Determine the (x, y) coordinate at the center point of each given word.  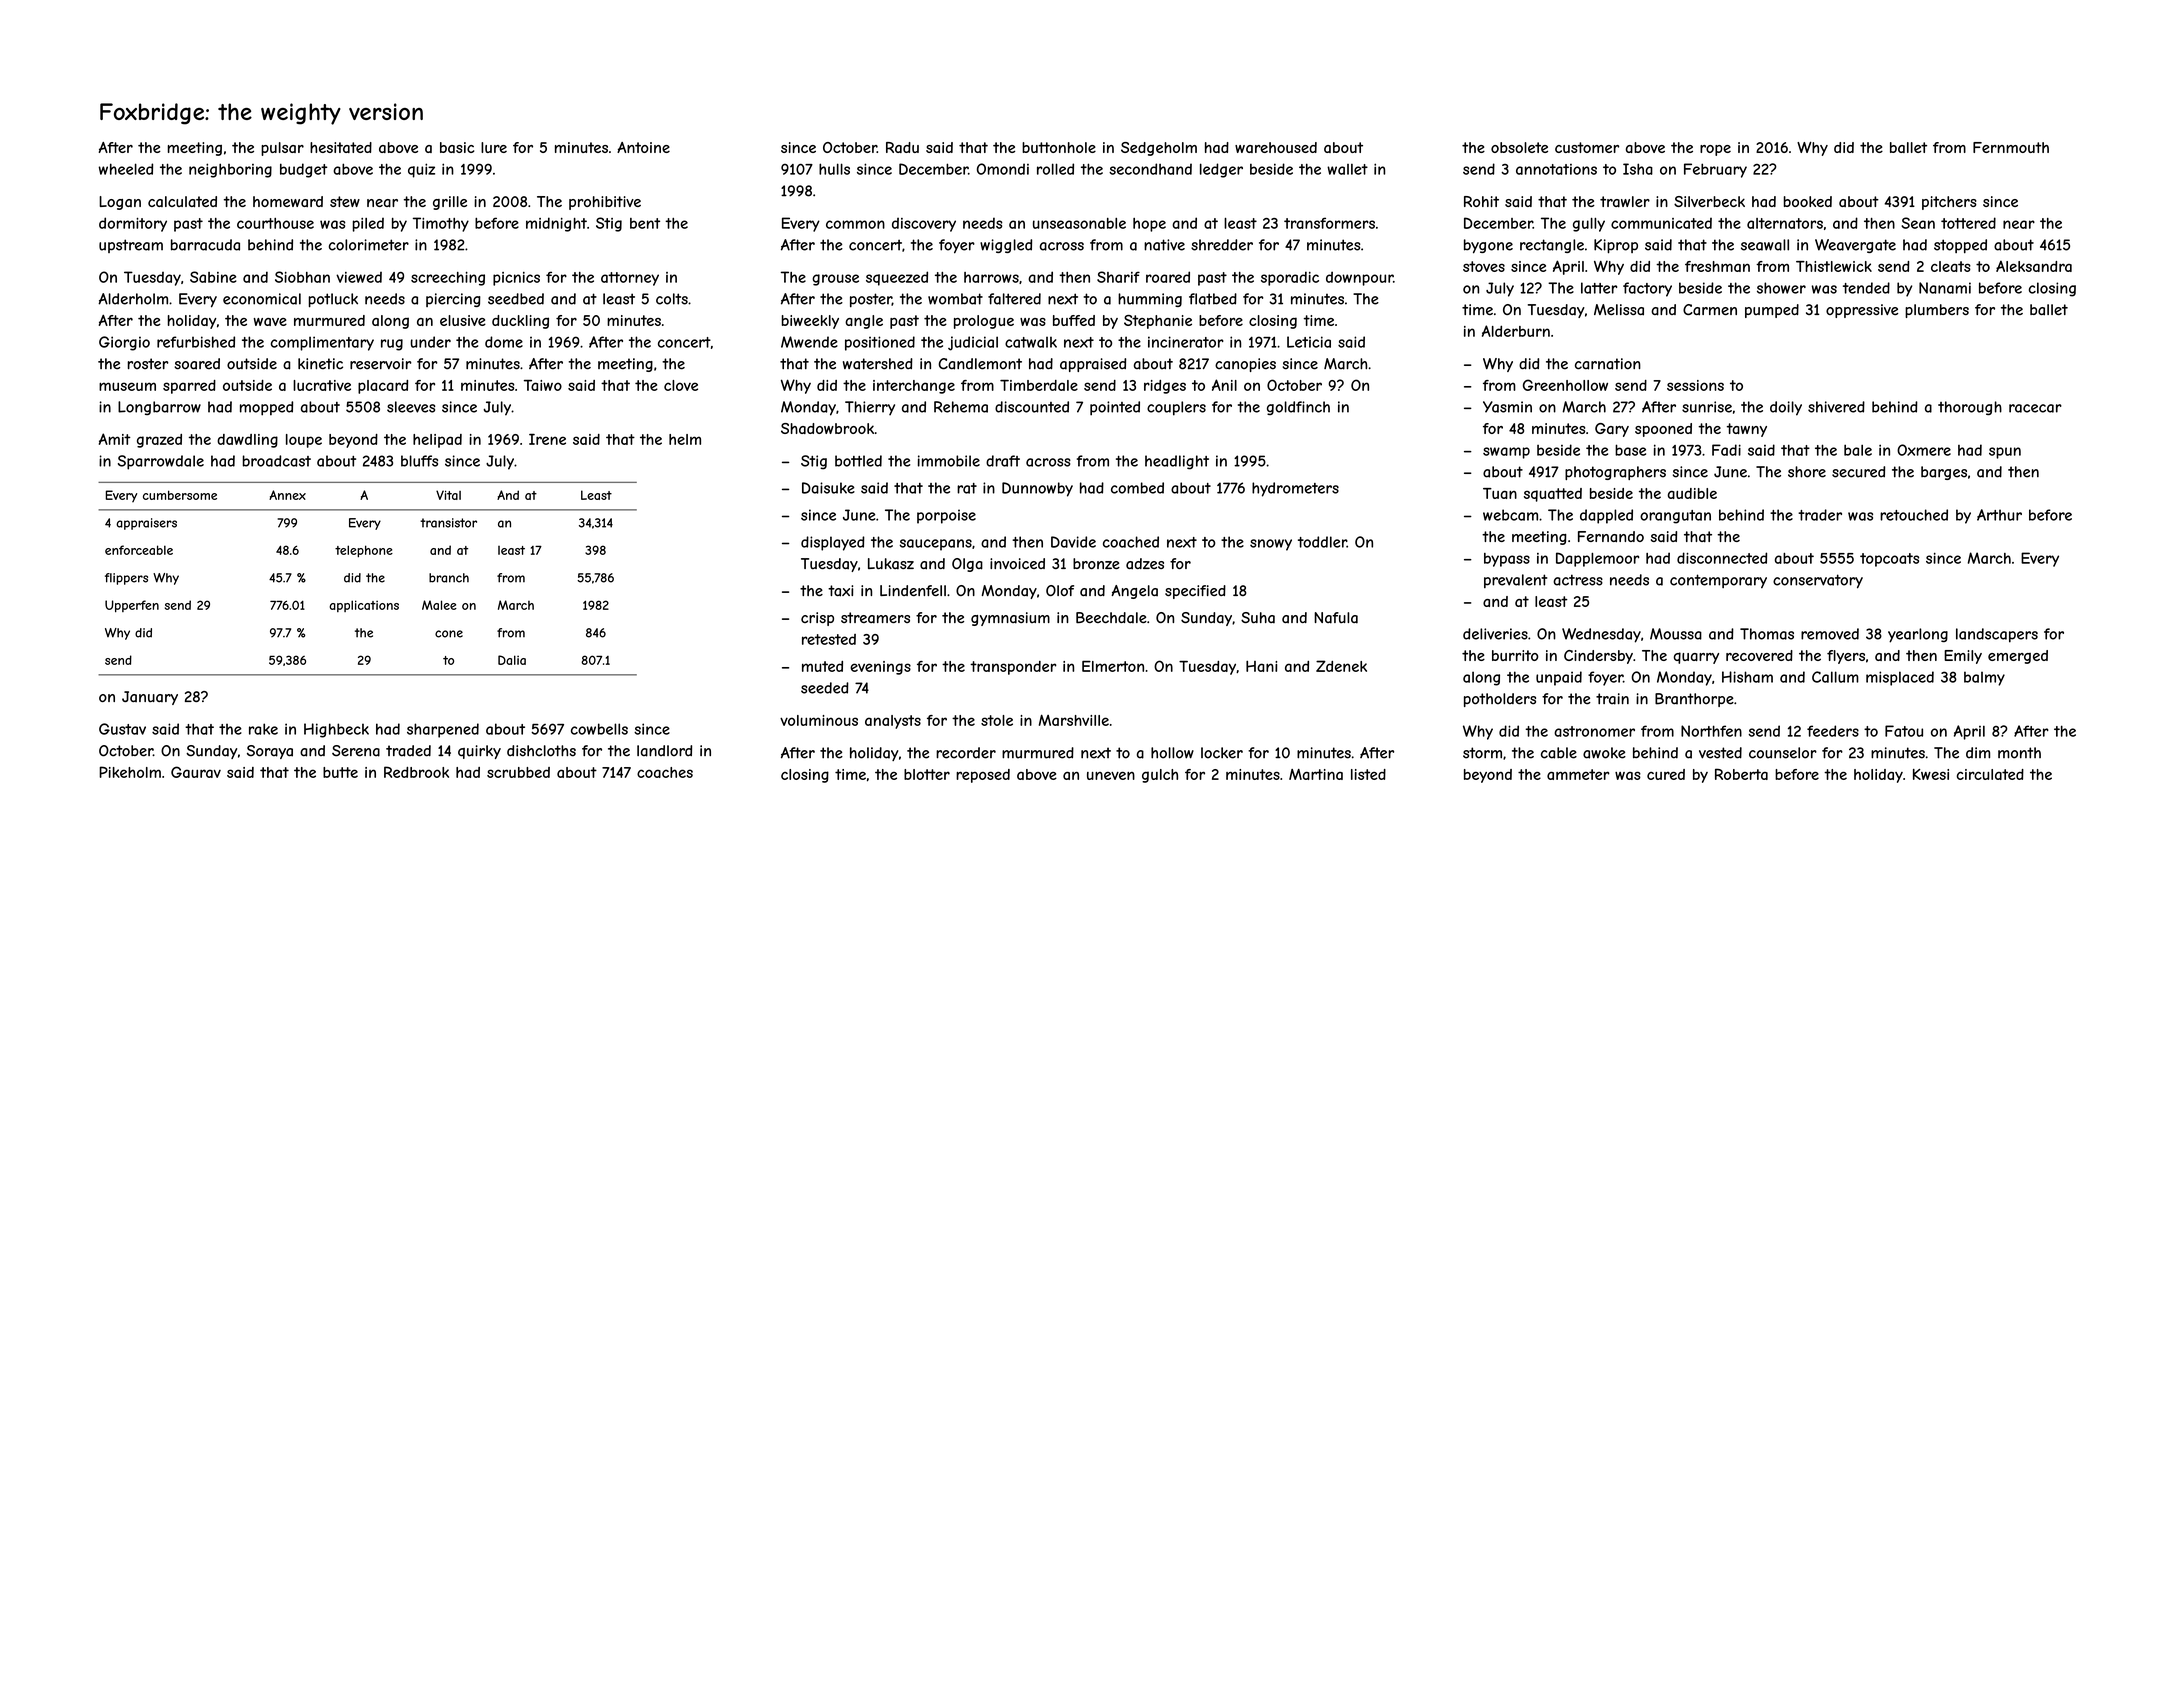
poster (871, 300)
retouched (1914, 515)
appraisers (146, 524)
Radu (902, 147)
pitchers (1949, 203)
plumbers (1937, 311)
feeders (1833, 731)
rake (263, 729)
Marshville (1074, 720)
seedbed (516, 299)
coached (1131, 542)
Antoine (643, 147)
